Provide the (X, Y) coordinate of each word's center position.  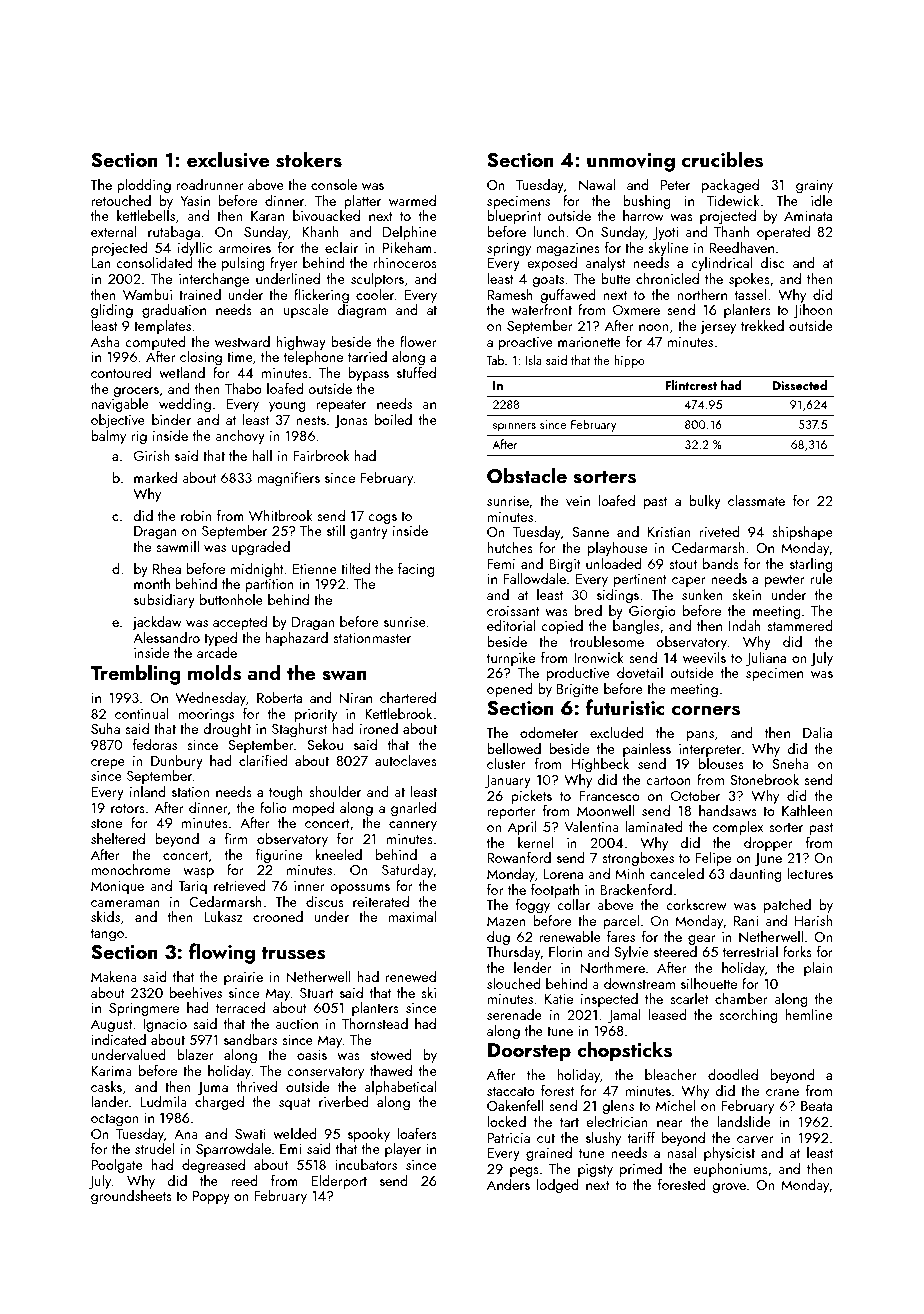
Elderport (339, 1182)
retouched (121, 200)
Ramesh (510, 294)
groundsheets (131, 1197)
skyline (668, 249)
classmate (756, 500)
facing (416, 570)
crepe (108, 764)
